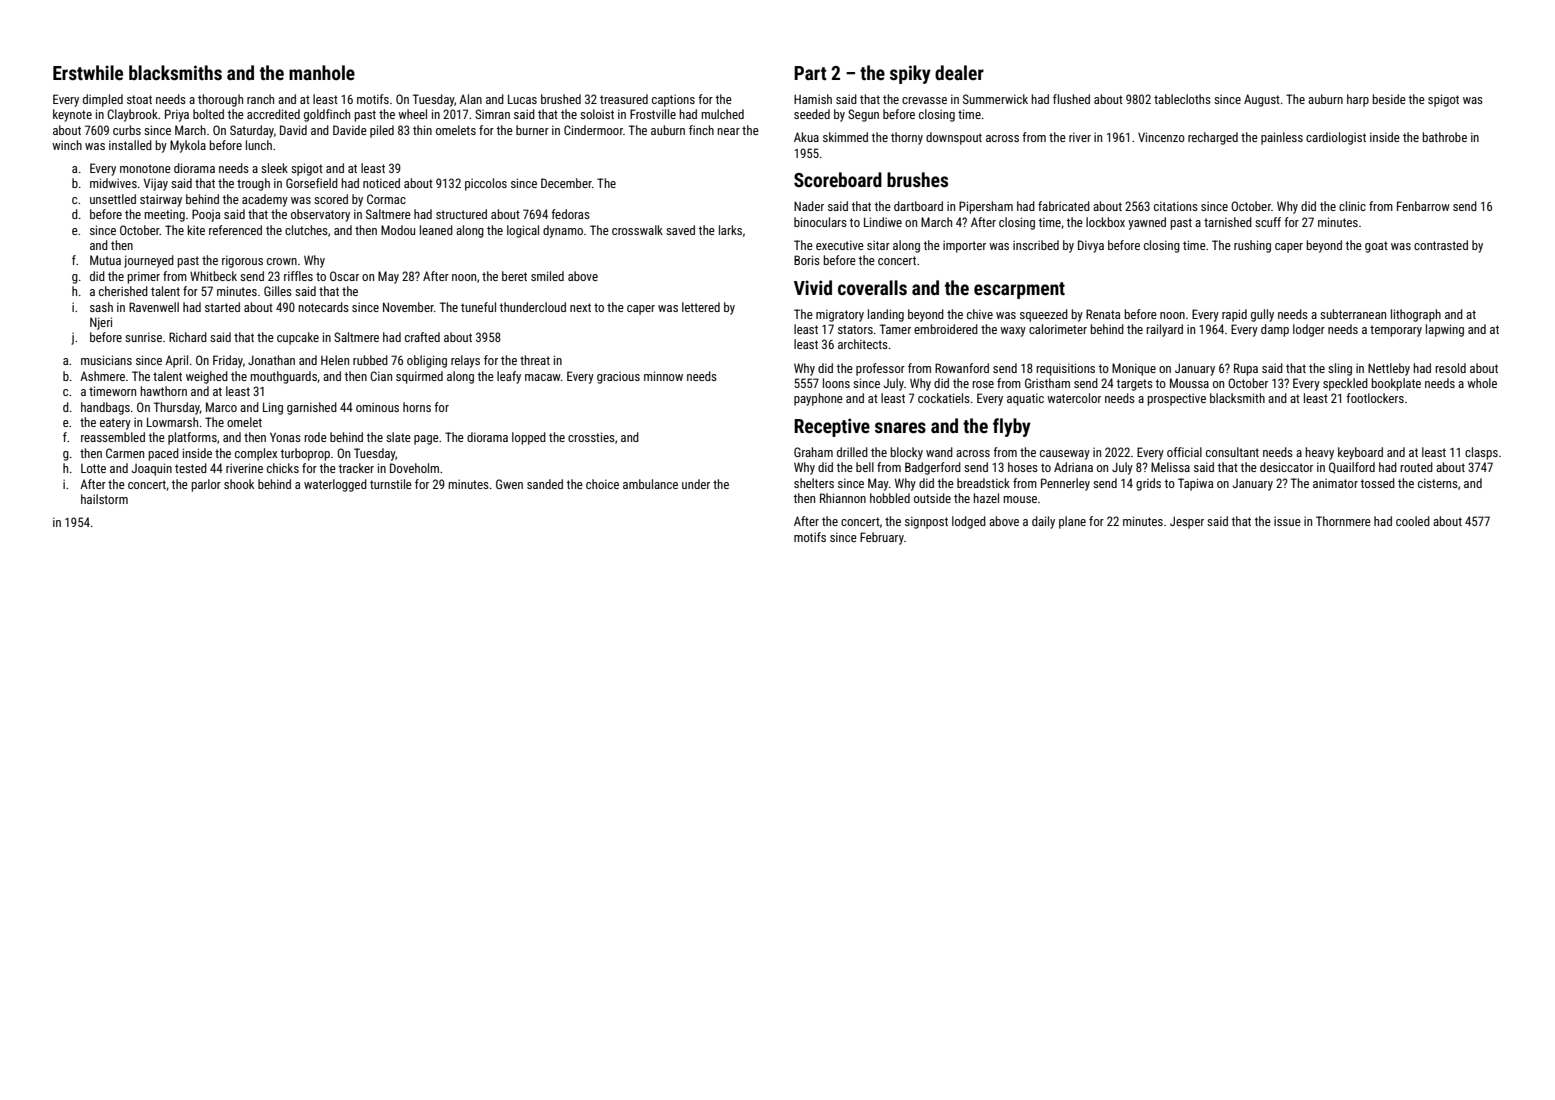  I want to click on citations, so click(1176, 206).
